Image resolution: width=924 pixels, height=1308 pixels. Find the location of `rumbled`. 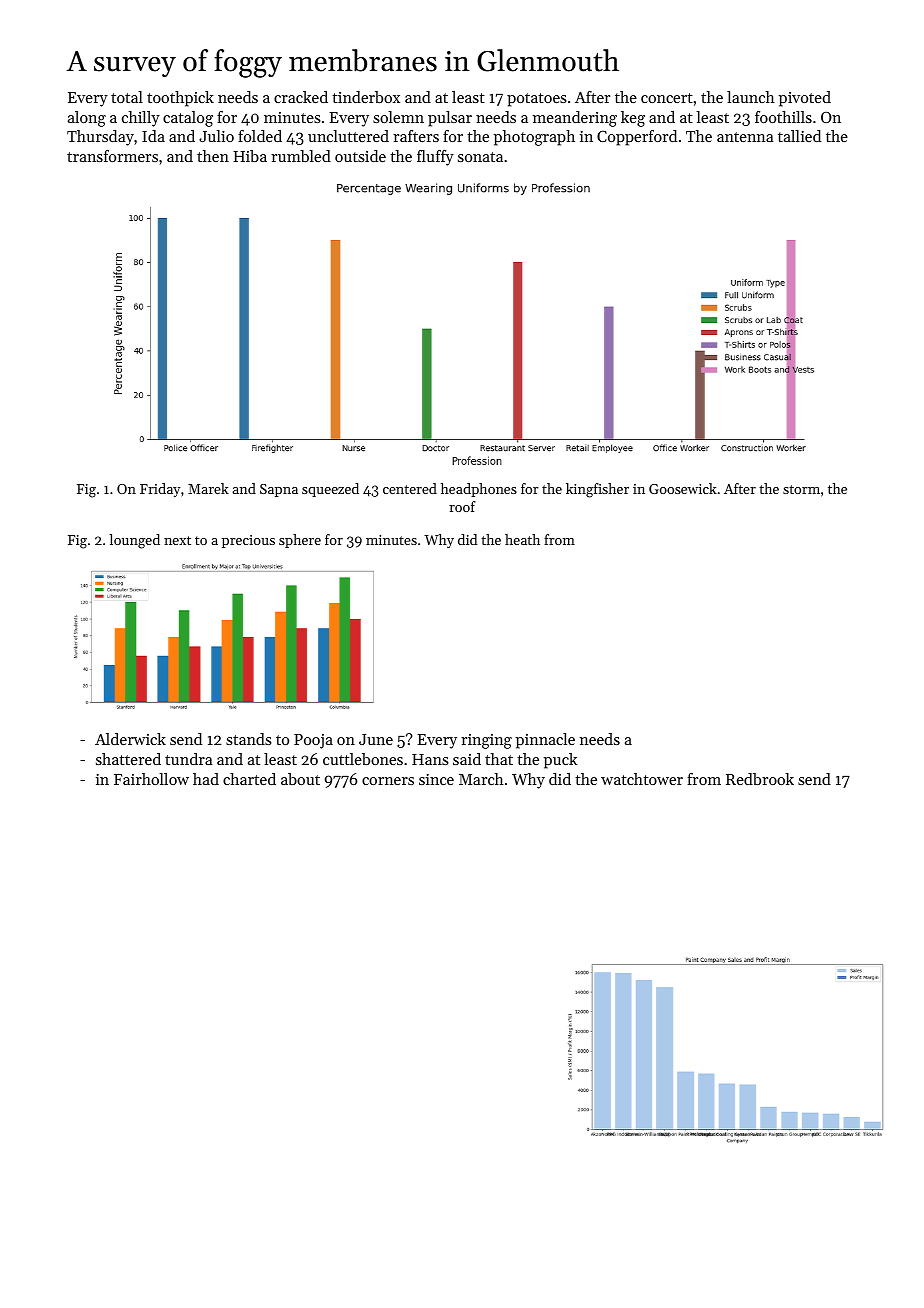

rumbled is located at coordinates (301, 156).
